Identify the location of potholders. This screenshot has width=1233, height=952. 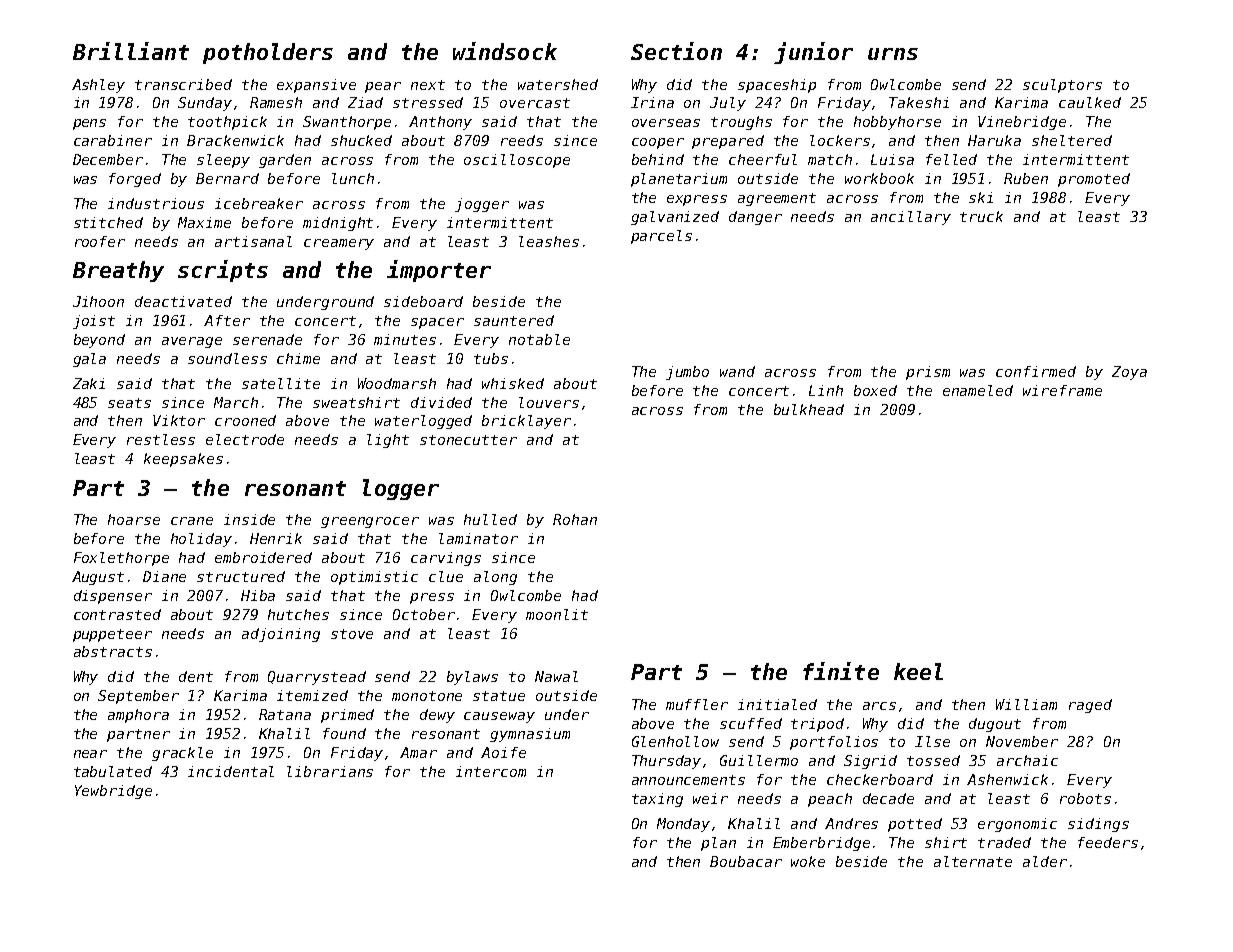
(268, 53).
